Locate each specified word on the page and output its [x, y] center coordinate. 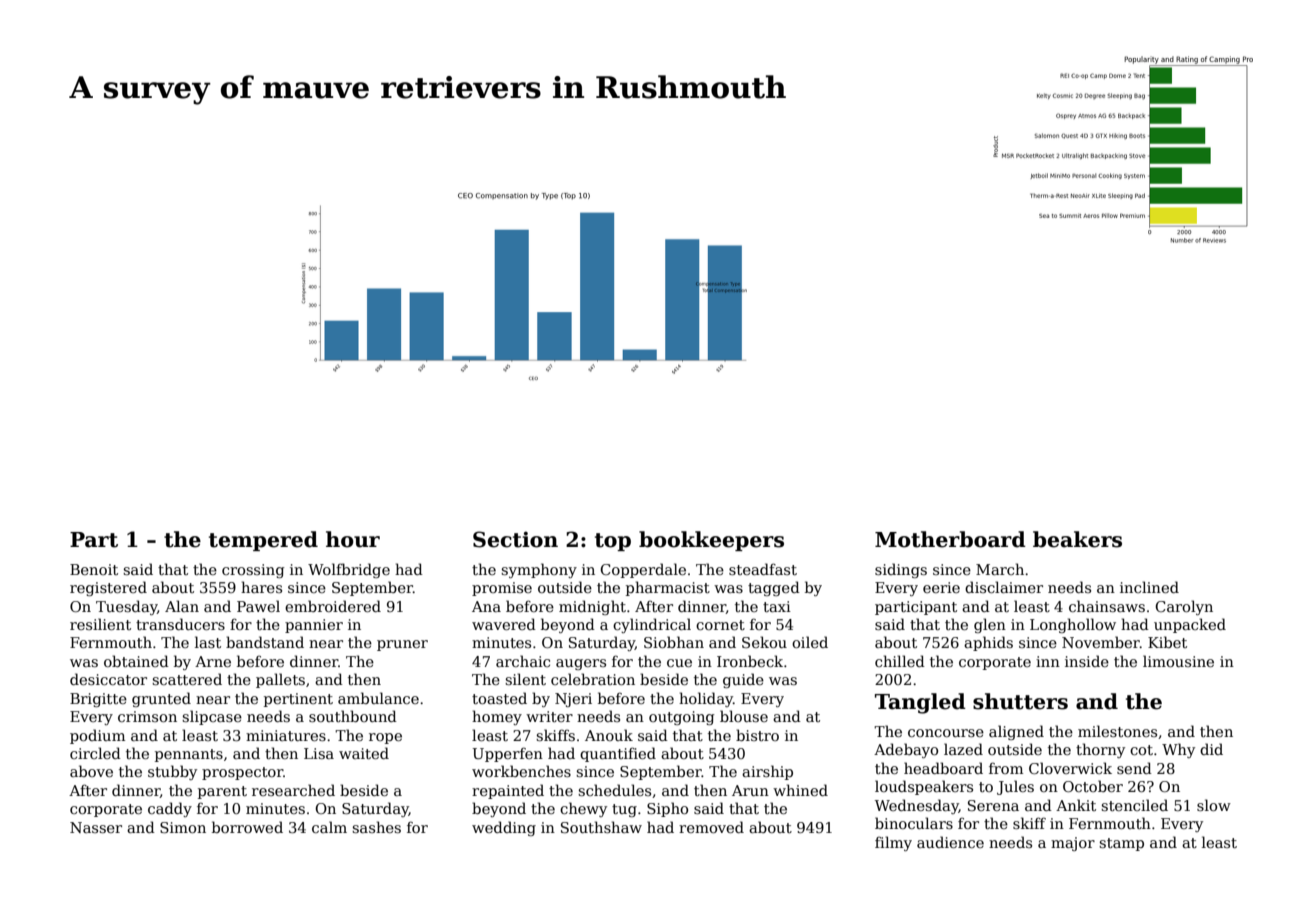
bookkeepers [711, 541]
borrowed [247, 827]
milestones [1117, 731]
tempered [263, 541]
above [91, 771]
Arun [750, 790]
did [1211, 749]
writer [549, 716]
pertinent [298, 700]
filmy [893, 843]
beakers [1077, 539]
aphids [988, 643]
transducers [180, 624]
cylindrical [652, 625]
